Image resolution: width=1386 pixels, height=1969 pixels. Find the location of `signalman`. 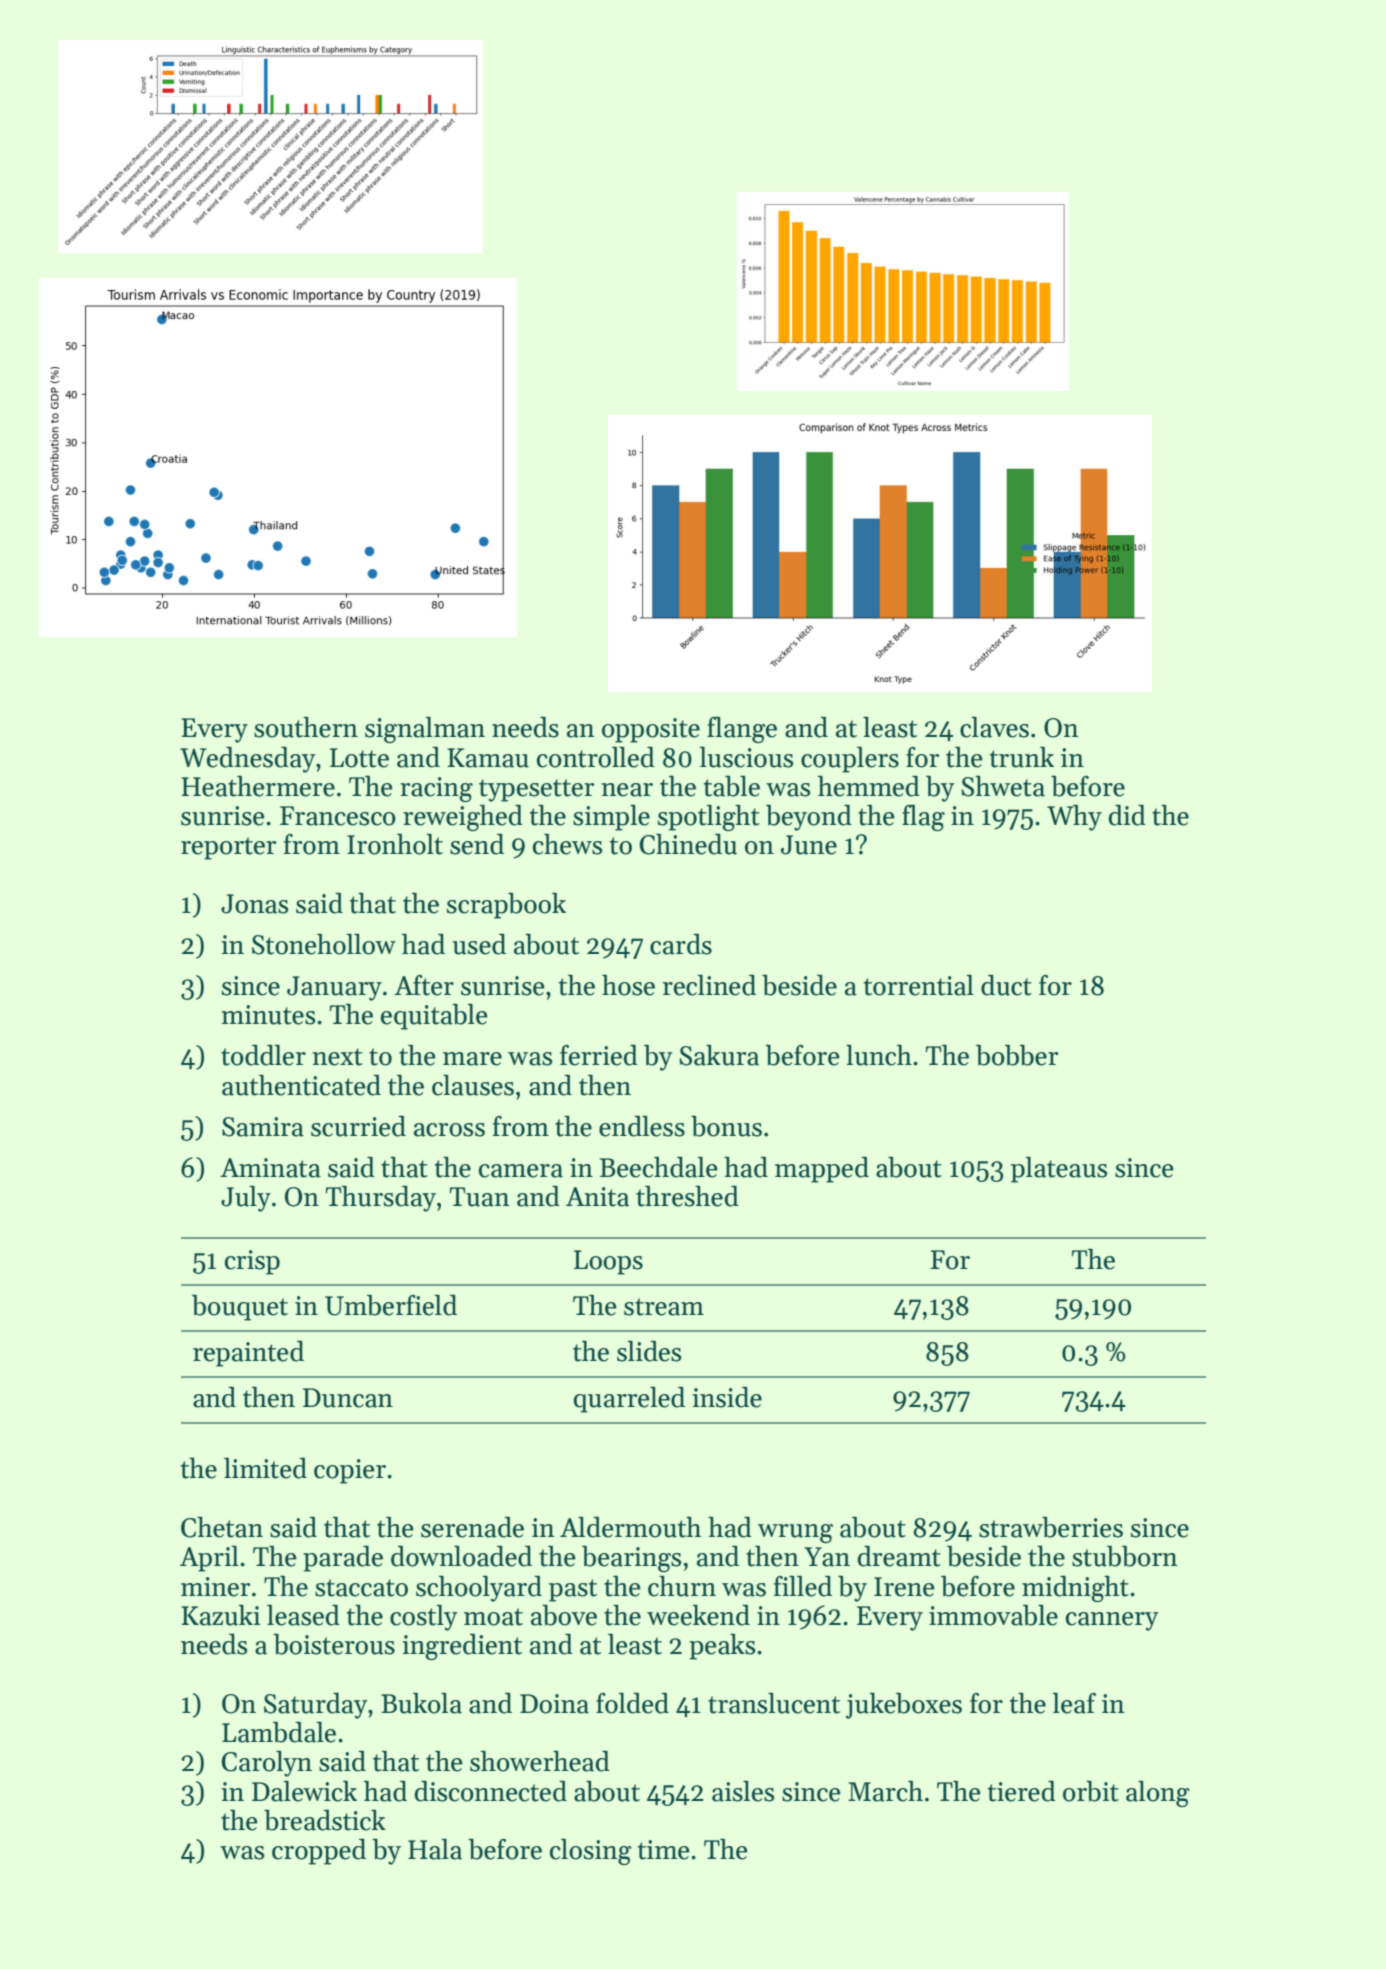

signalman is located at coordinates (425, 730).
